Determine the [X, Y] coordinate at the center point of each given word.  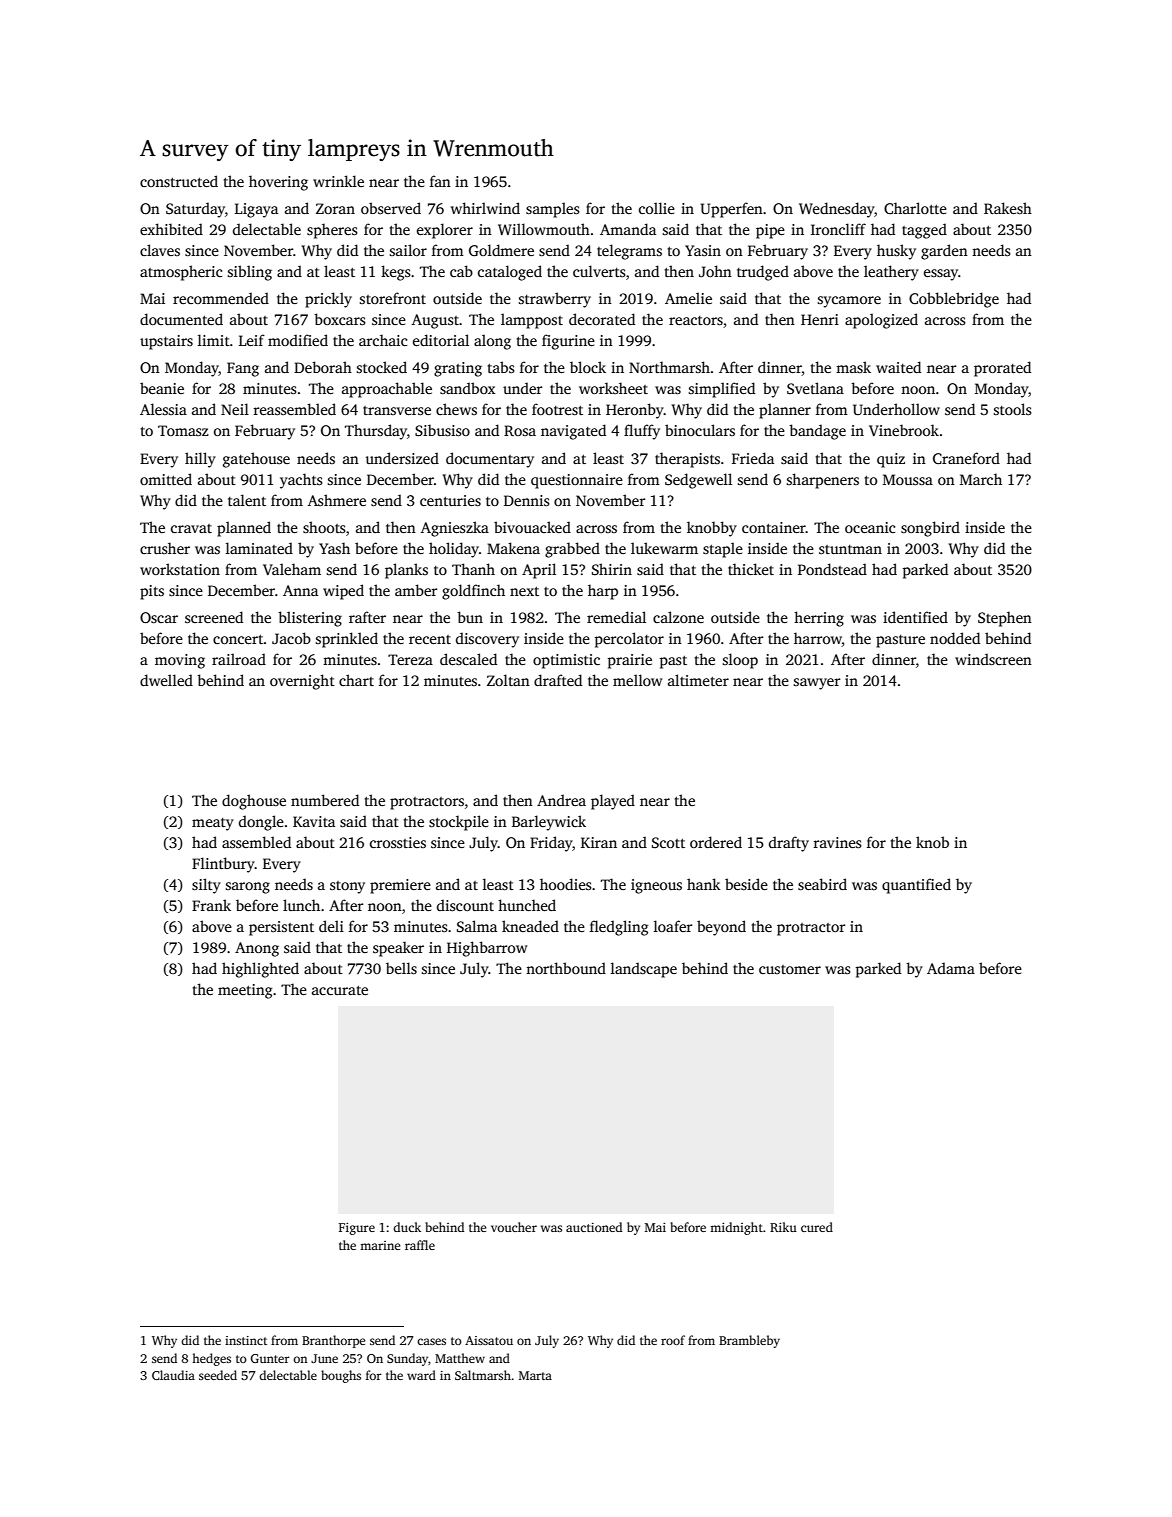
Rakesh [1008, 208]
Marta [535, 1375]
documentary [490, 460]
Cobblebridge [954, 300]
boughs [341, 1376]
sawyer [817, 684]
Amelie [688, 298]
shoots [324, 527]
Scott [668, 842]
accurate [340, 990]
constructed [179, 181]
